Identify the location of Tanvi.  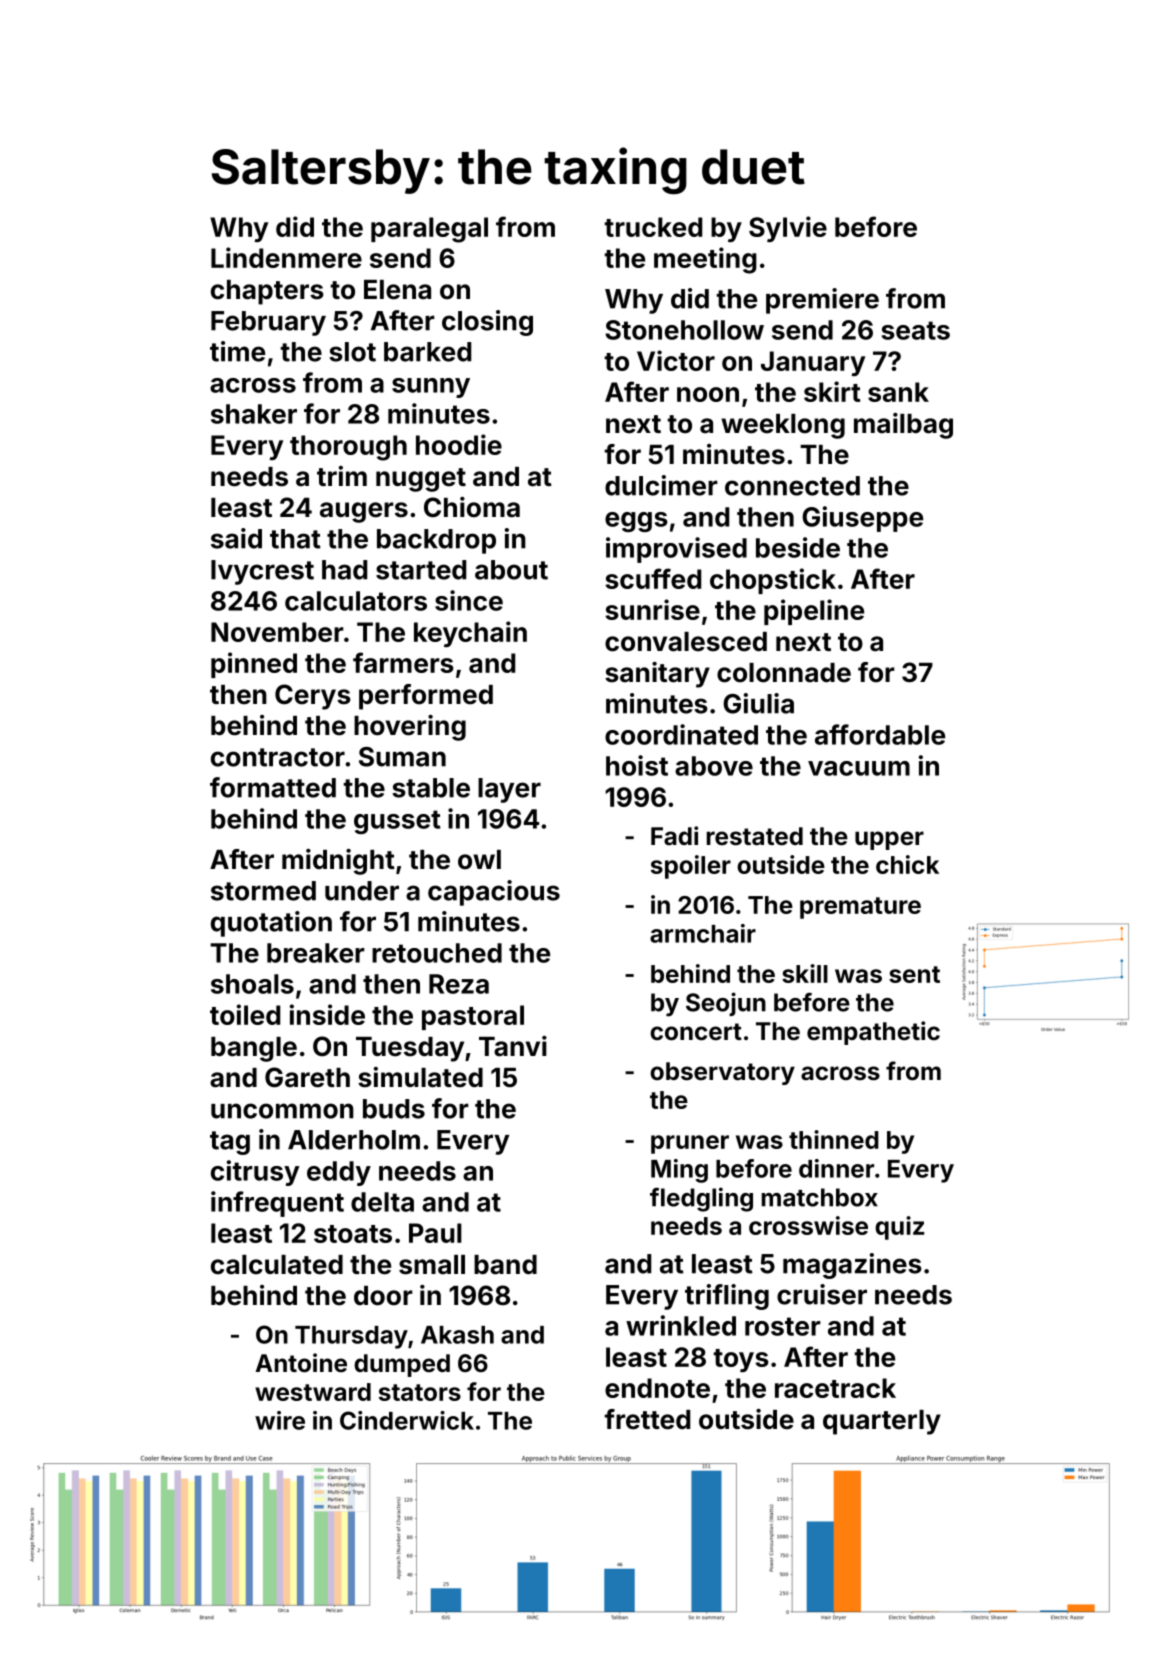
(513, 1046).
